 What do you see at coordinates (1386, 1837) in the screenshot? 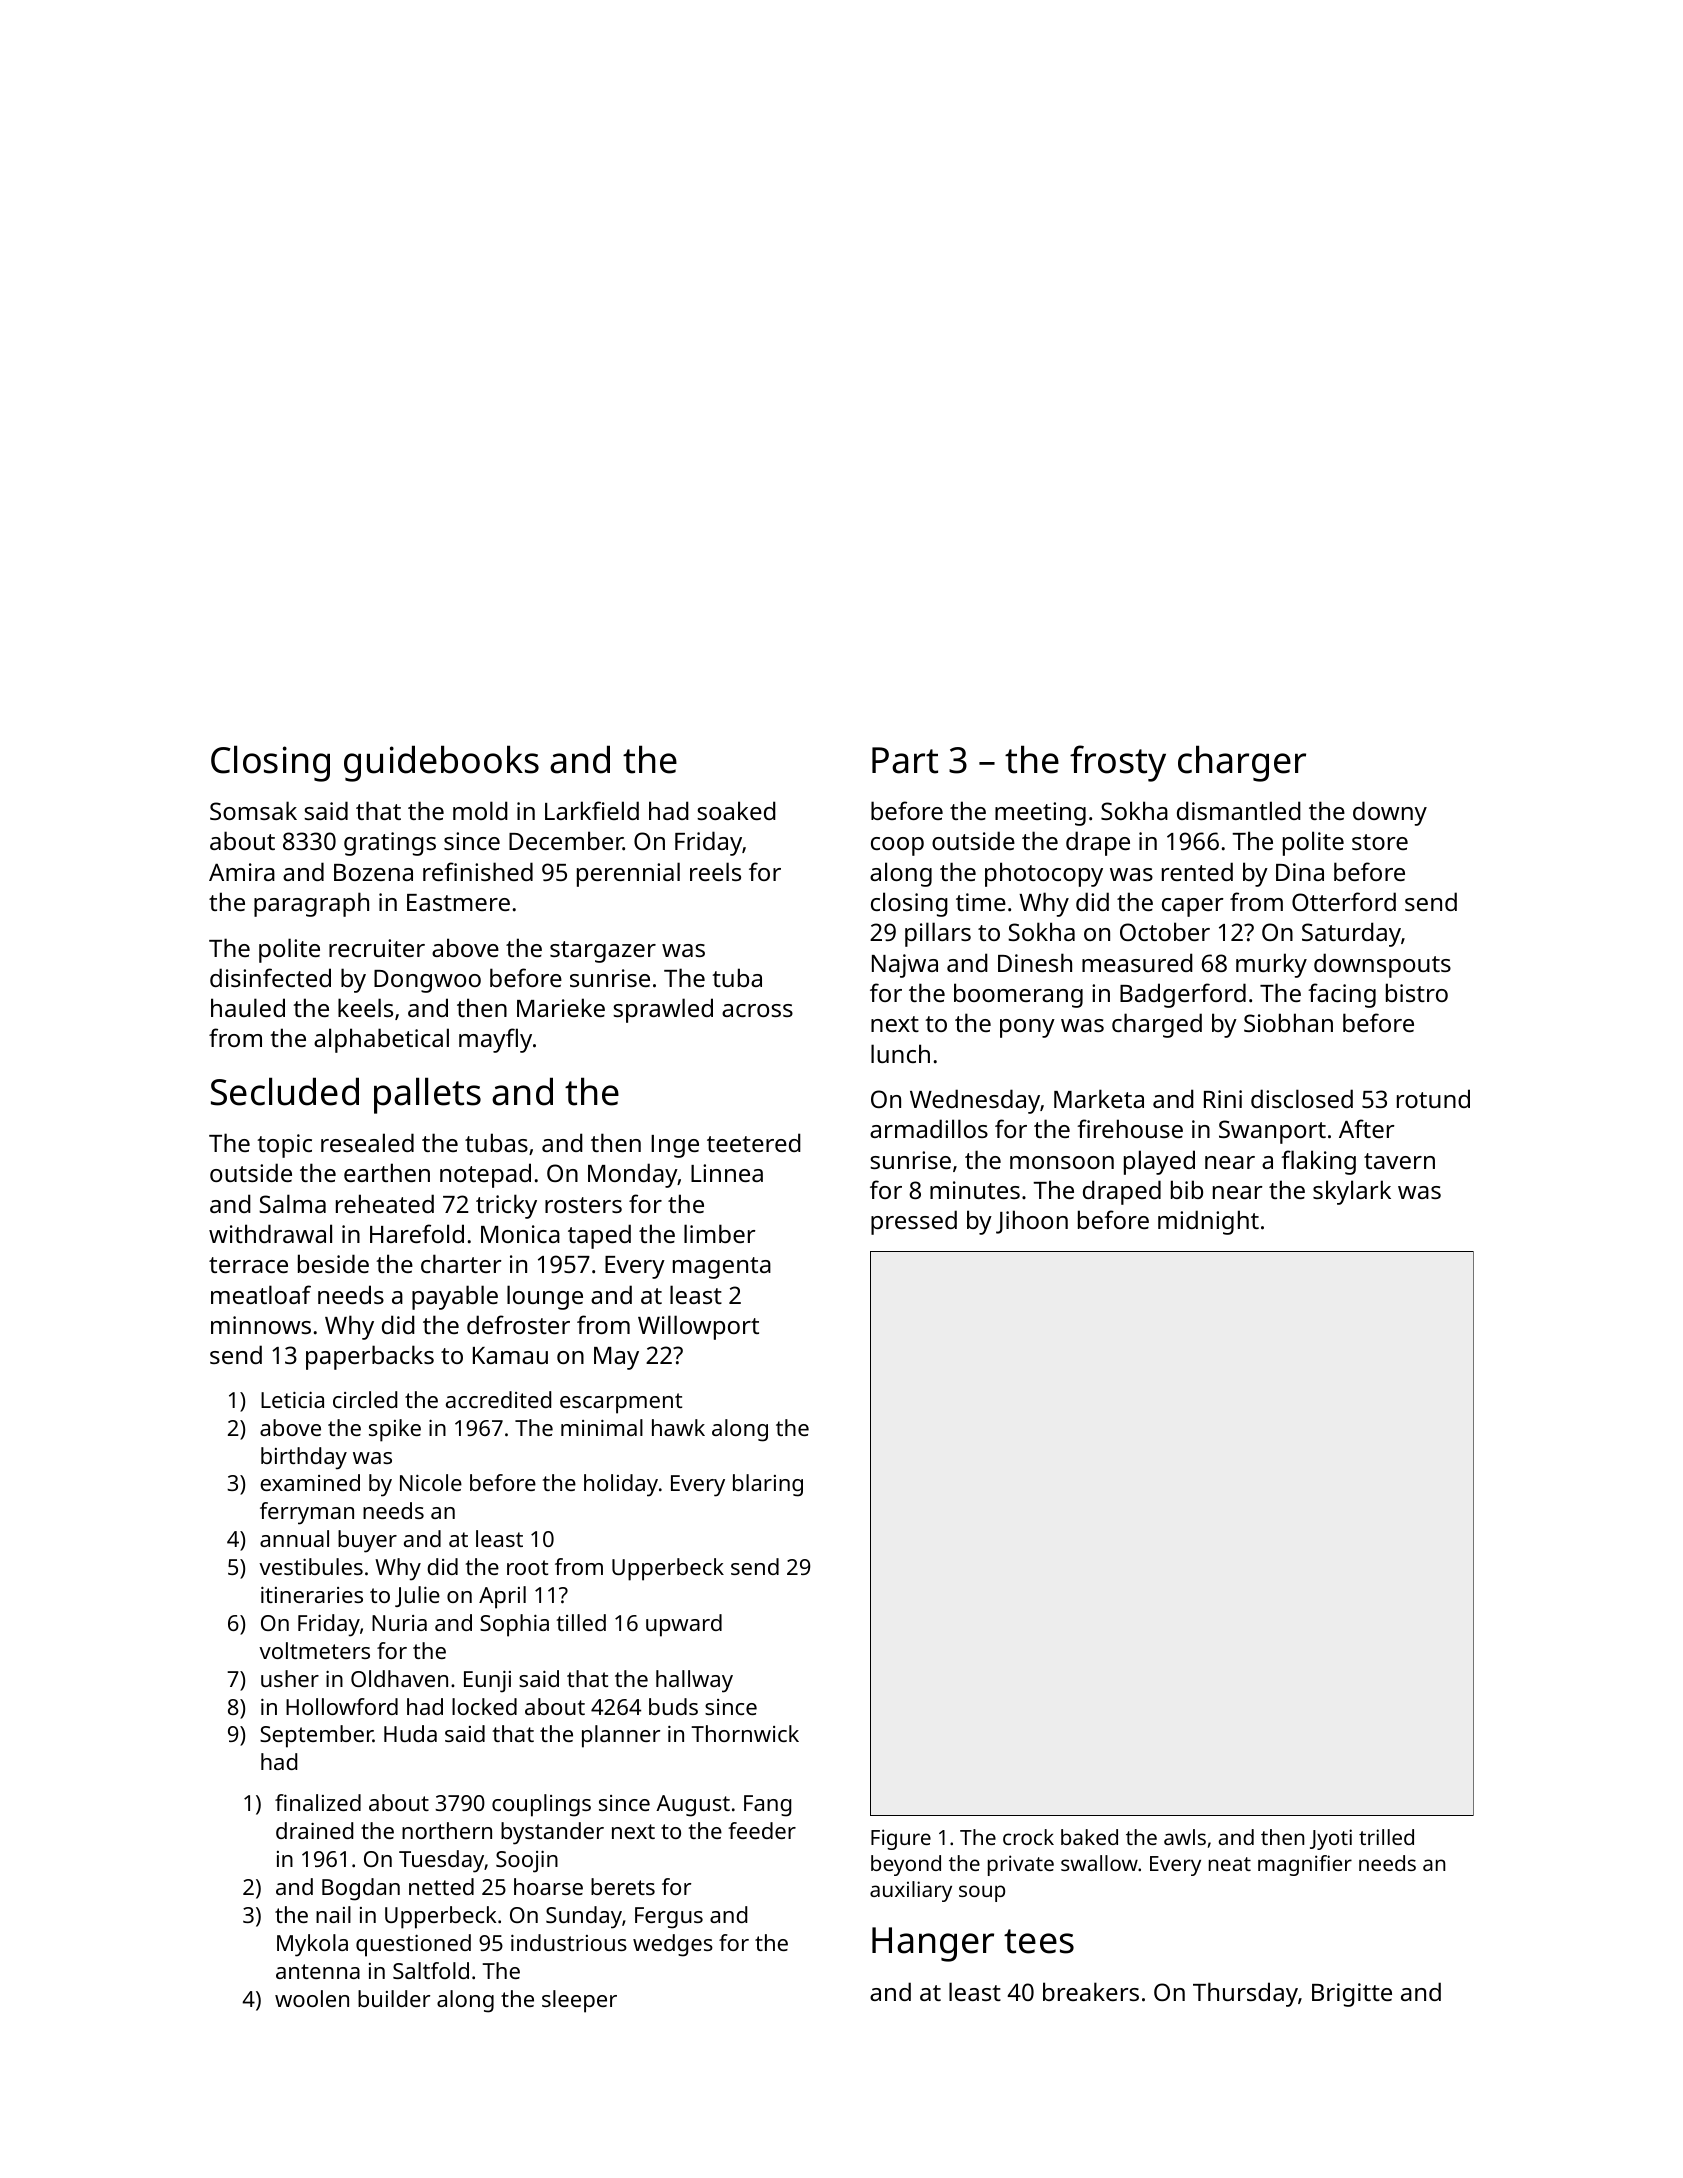
I see `trilled` at bounding box center [1386, 1837].
